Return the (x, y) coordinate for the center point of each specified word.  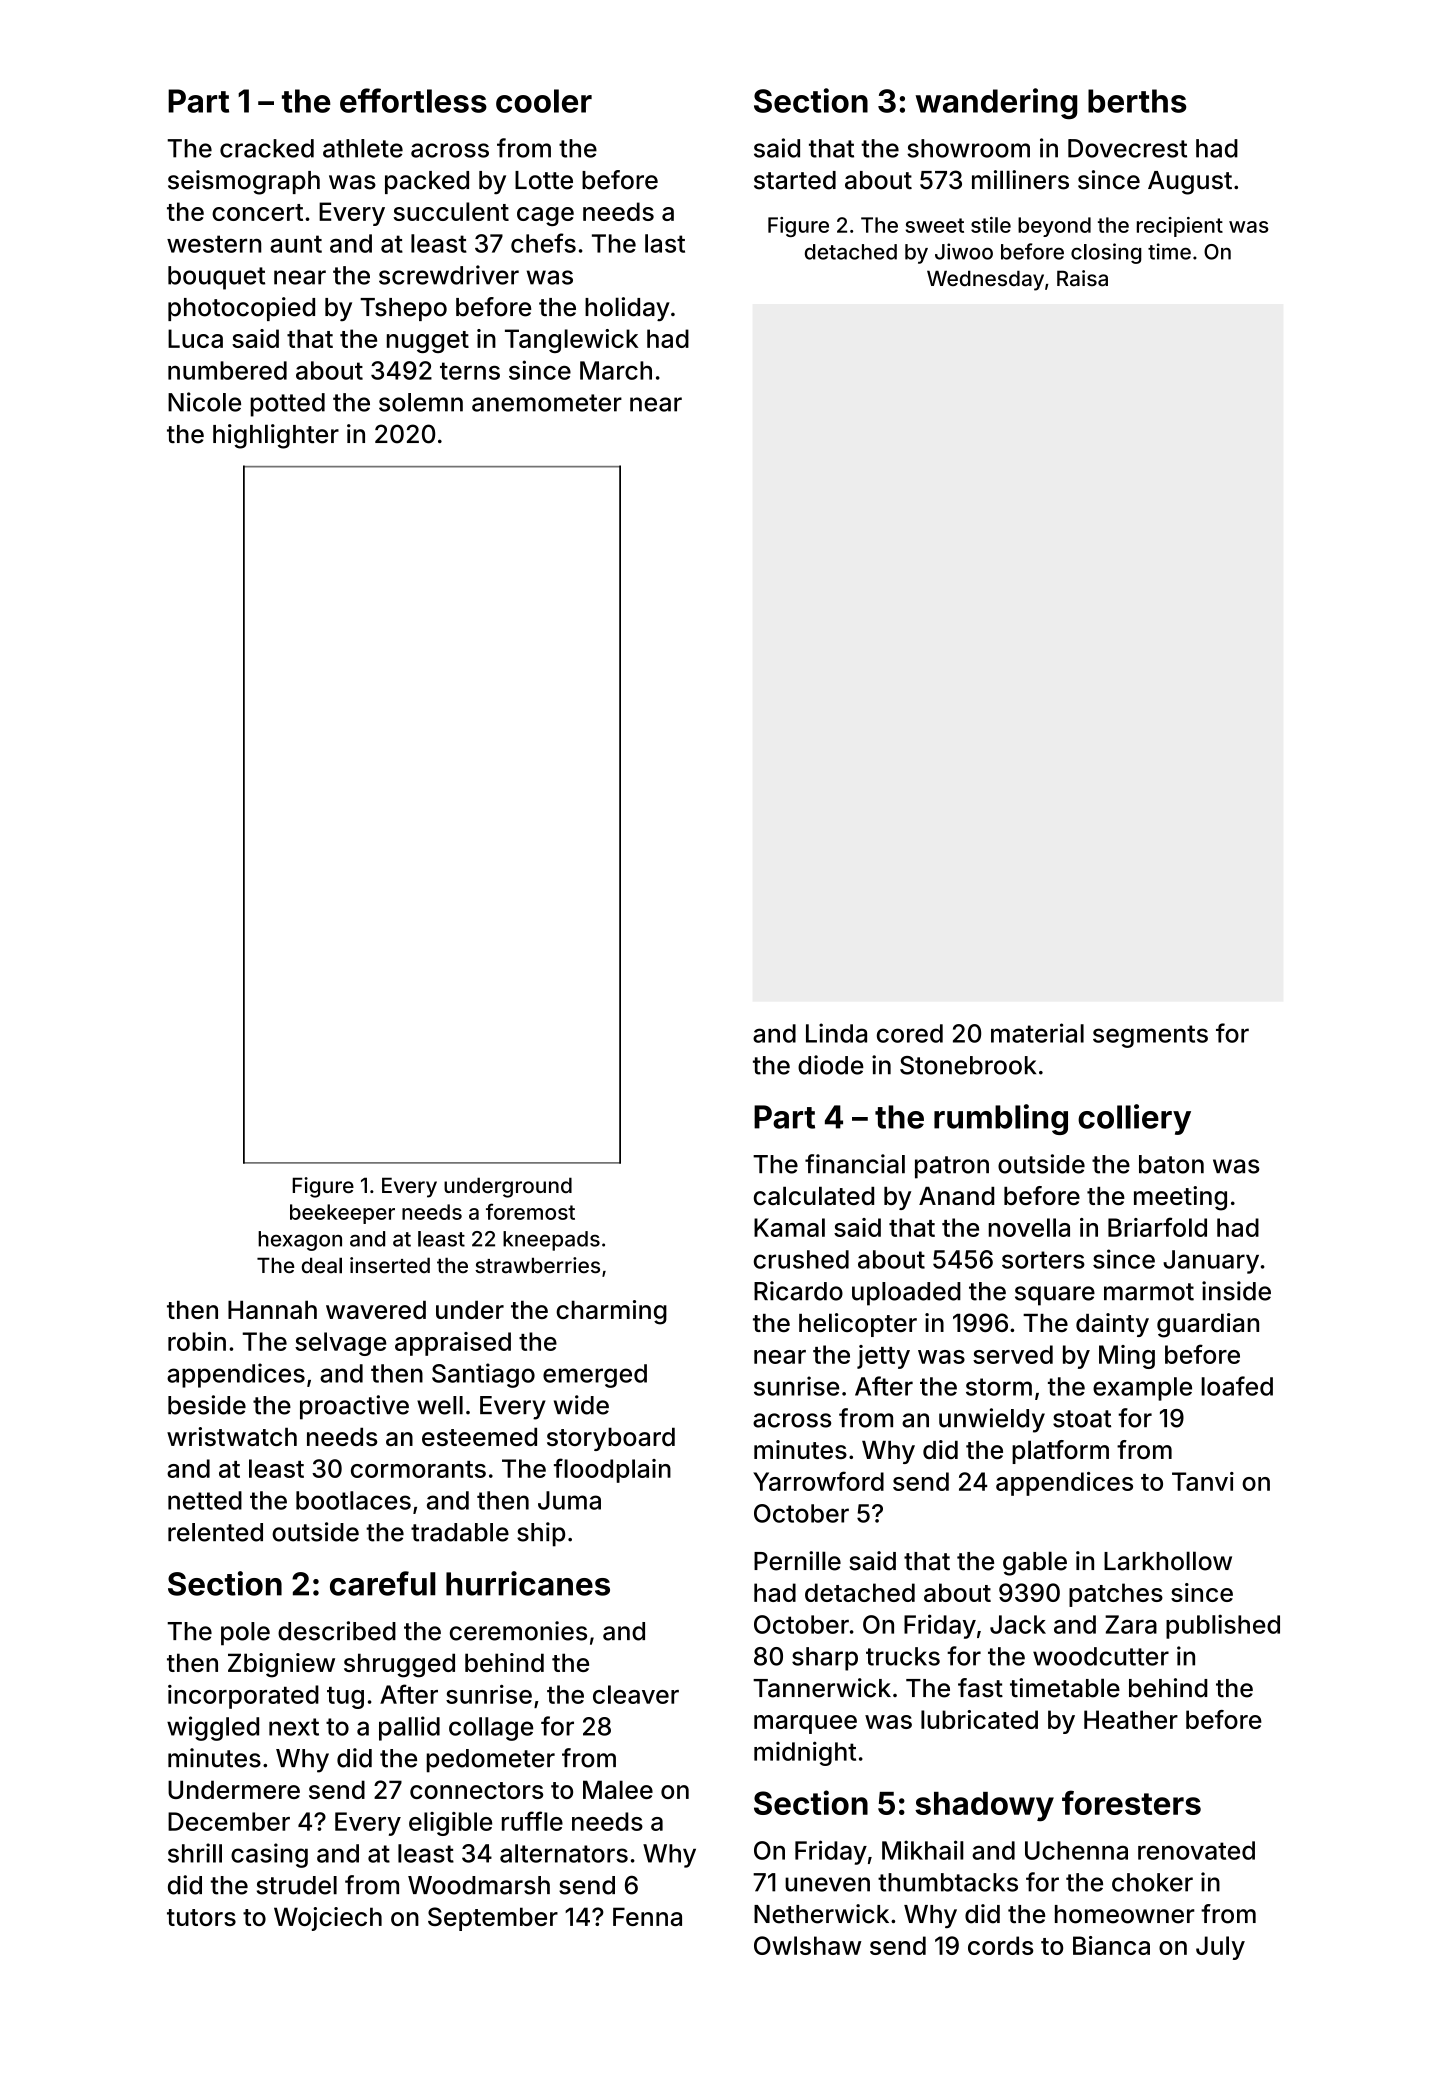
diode (831, 1065)
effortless (413, 100)
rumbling (1001, 1119)
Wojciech (328, 1919)
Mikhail (923, 1850)
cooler (544, 101)
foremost (530, 1211)
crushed (801, 1259)
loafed (1237, 1386)
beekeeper (342, 1214)
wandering (996, 104)
